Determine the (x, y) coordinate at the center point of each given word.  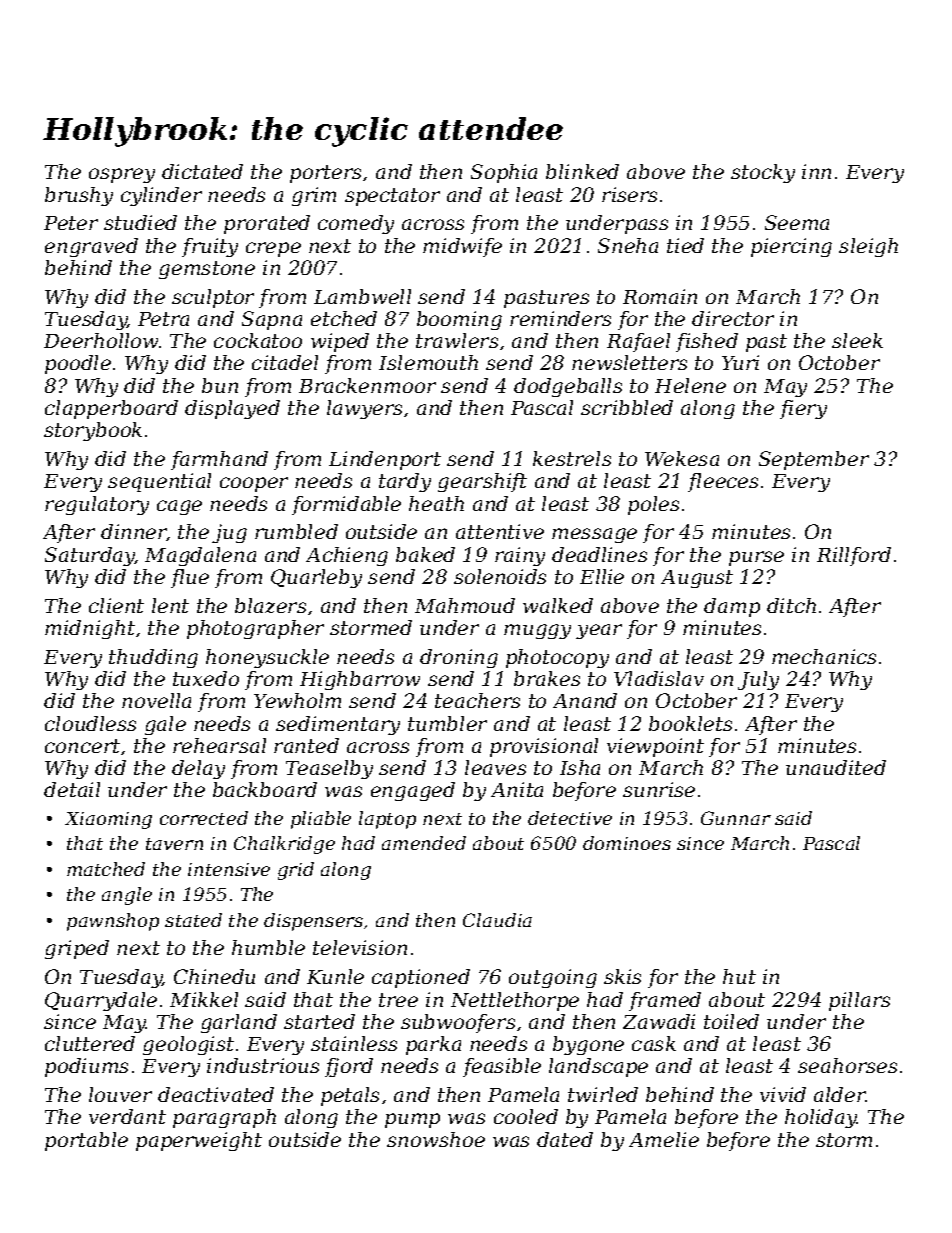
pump (412, 1120)
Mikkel (204, 999)
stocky (763, 173)
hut (739, 976)
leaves (495, 767)
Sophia (504, 173)
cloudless (90, 723)
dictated (202, 171)
